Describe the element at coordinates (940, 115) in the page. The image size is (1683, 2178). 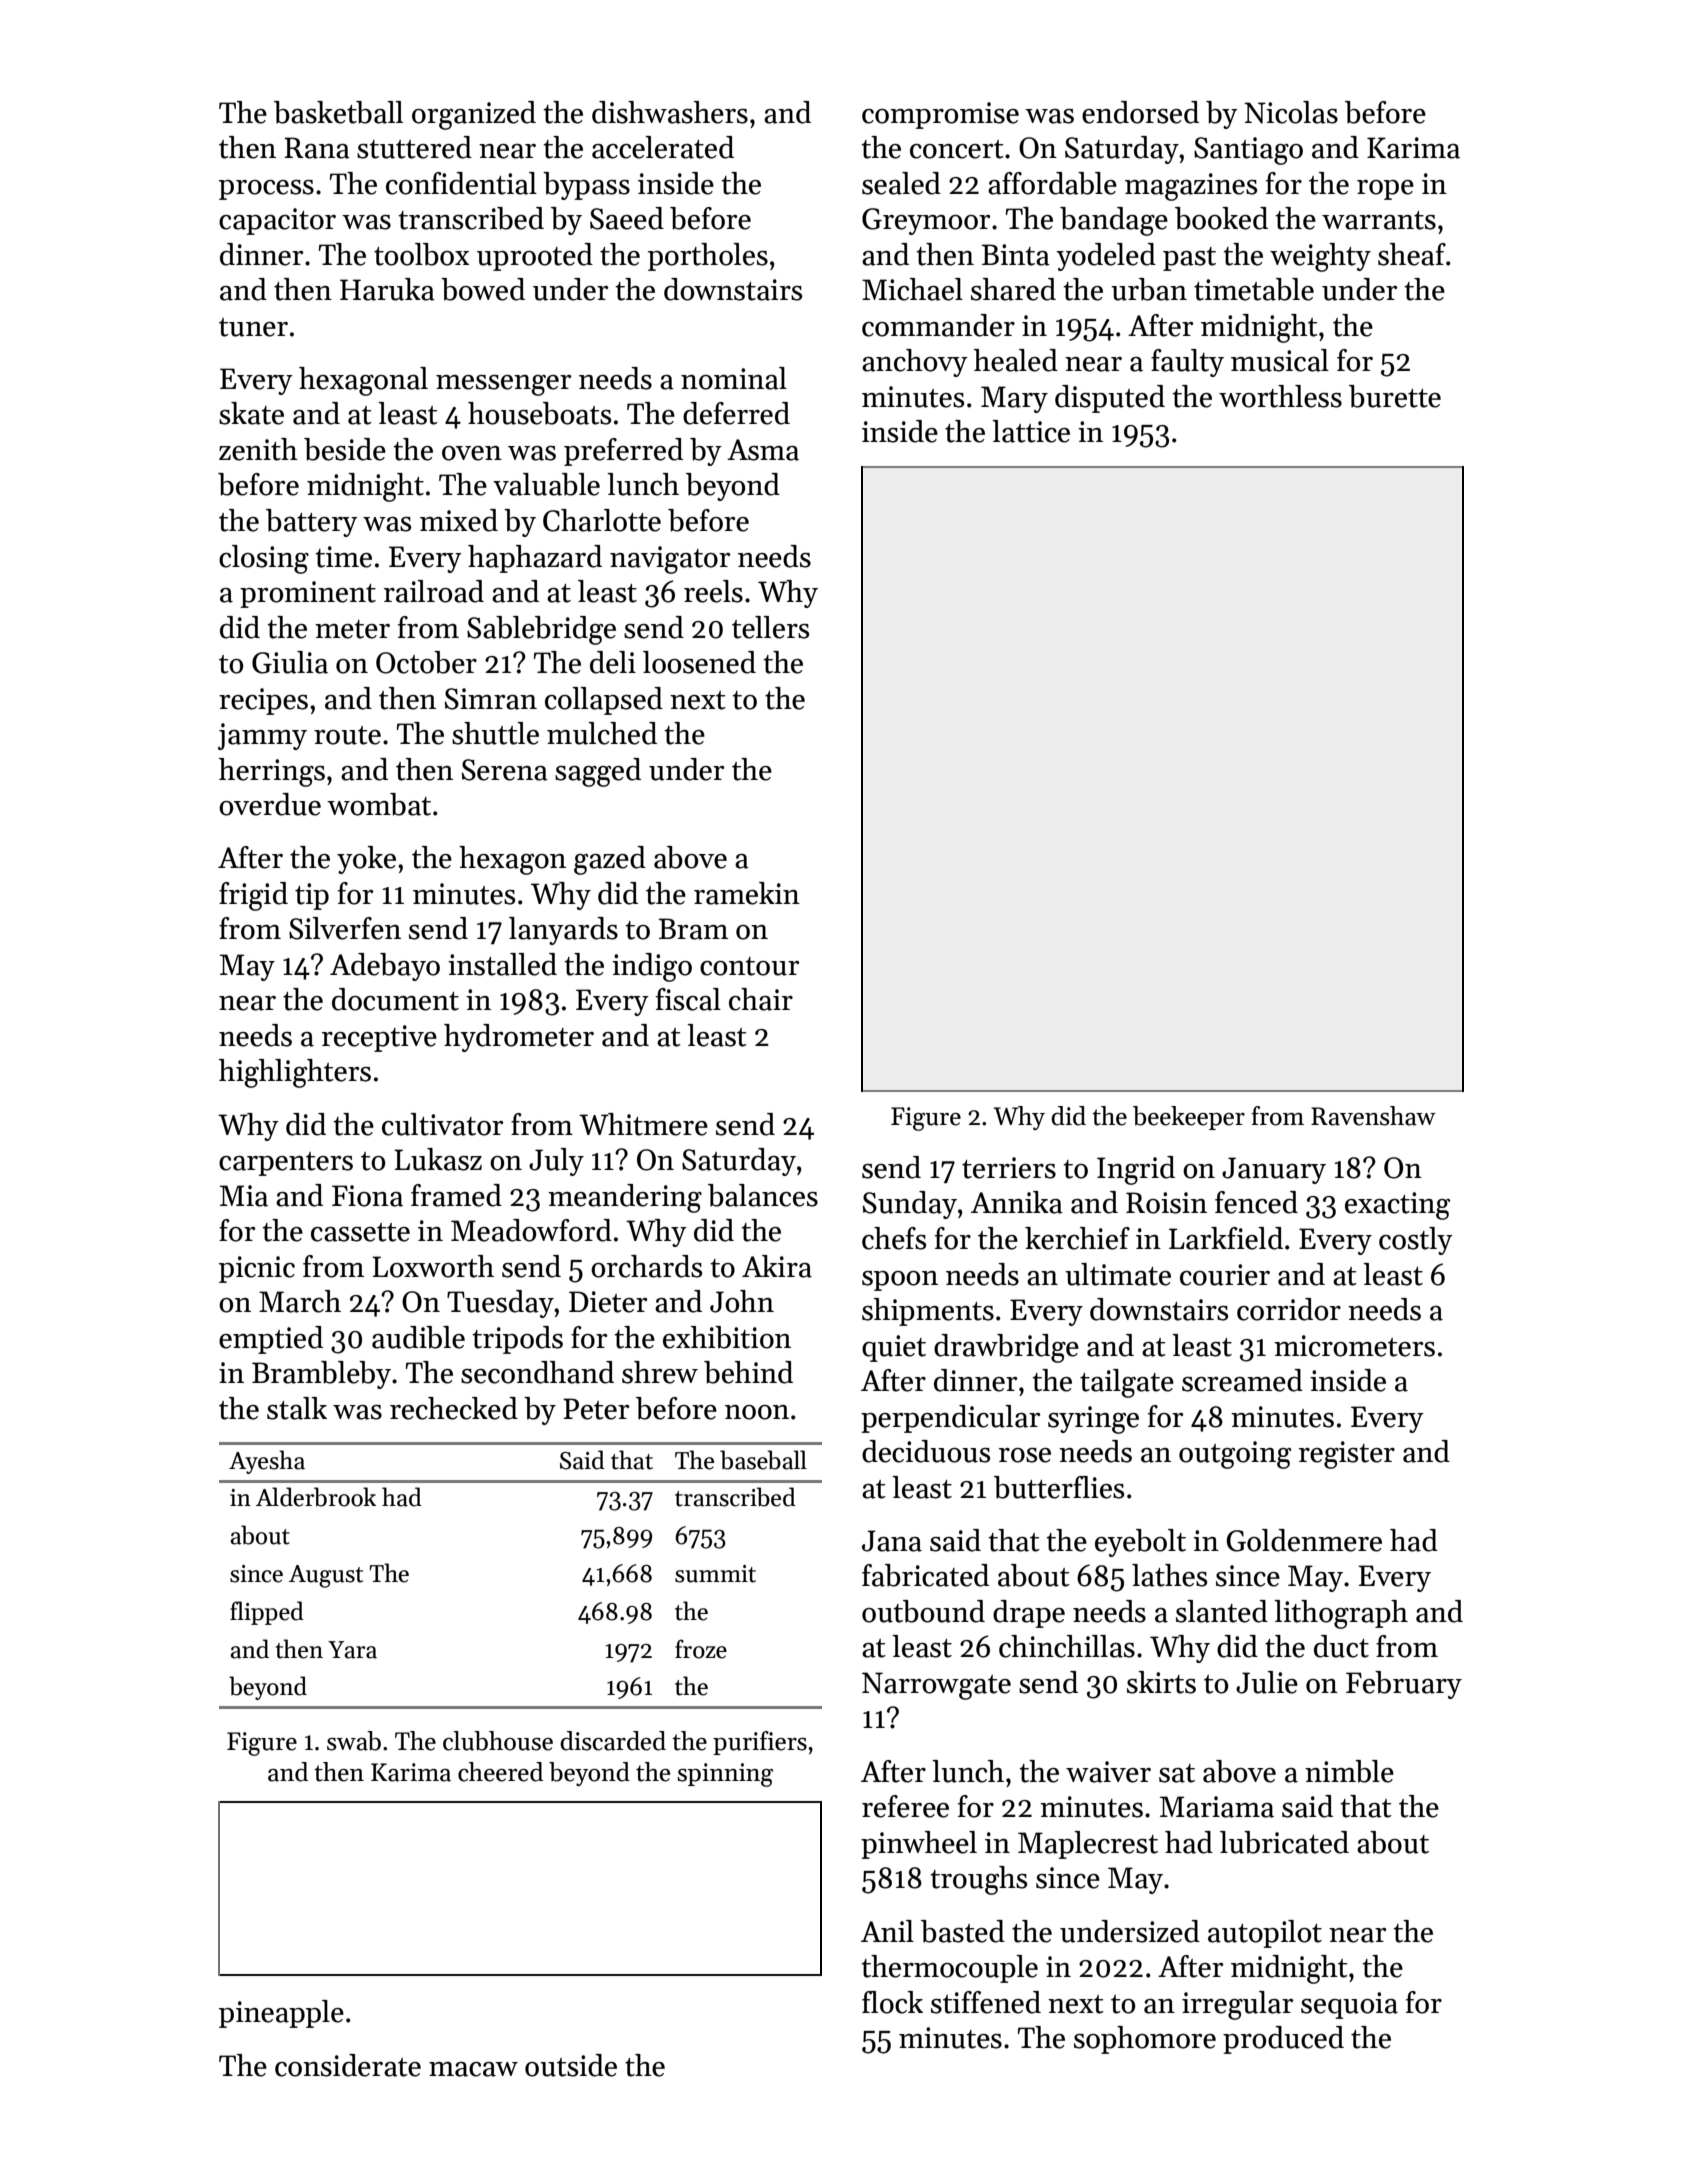
I see `compromise` at that location.
